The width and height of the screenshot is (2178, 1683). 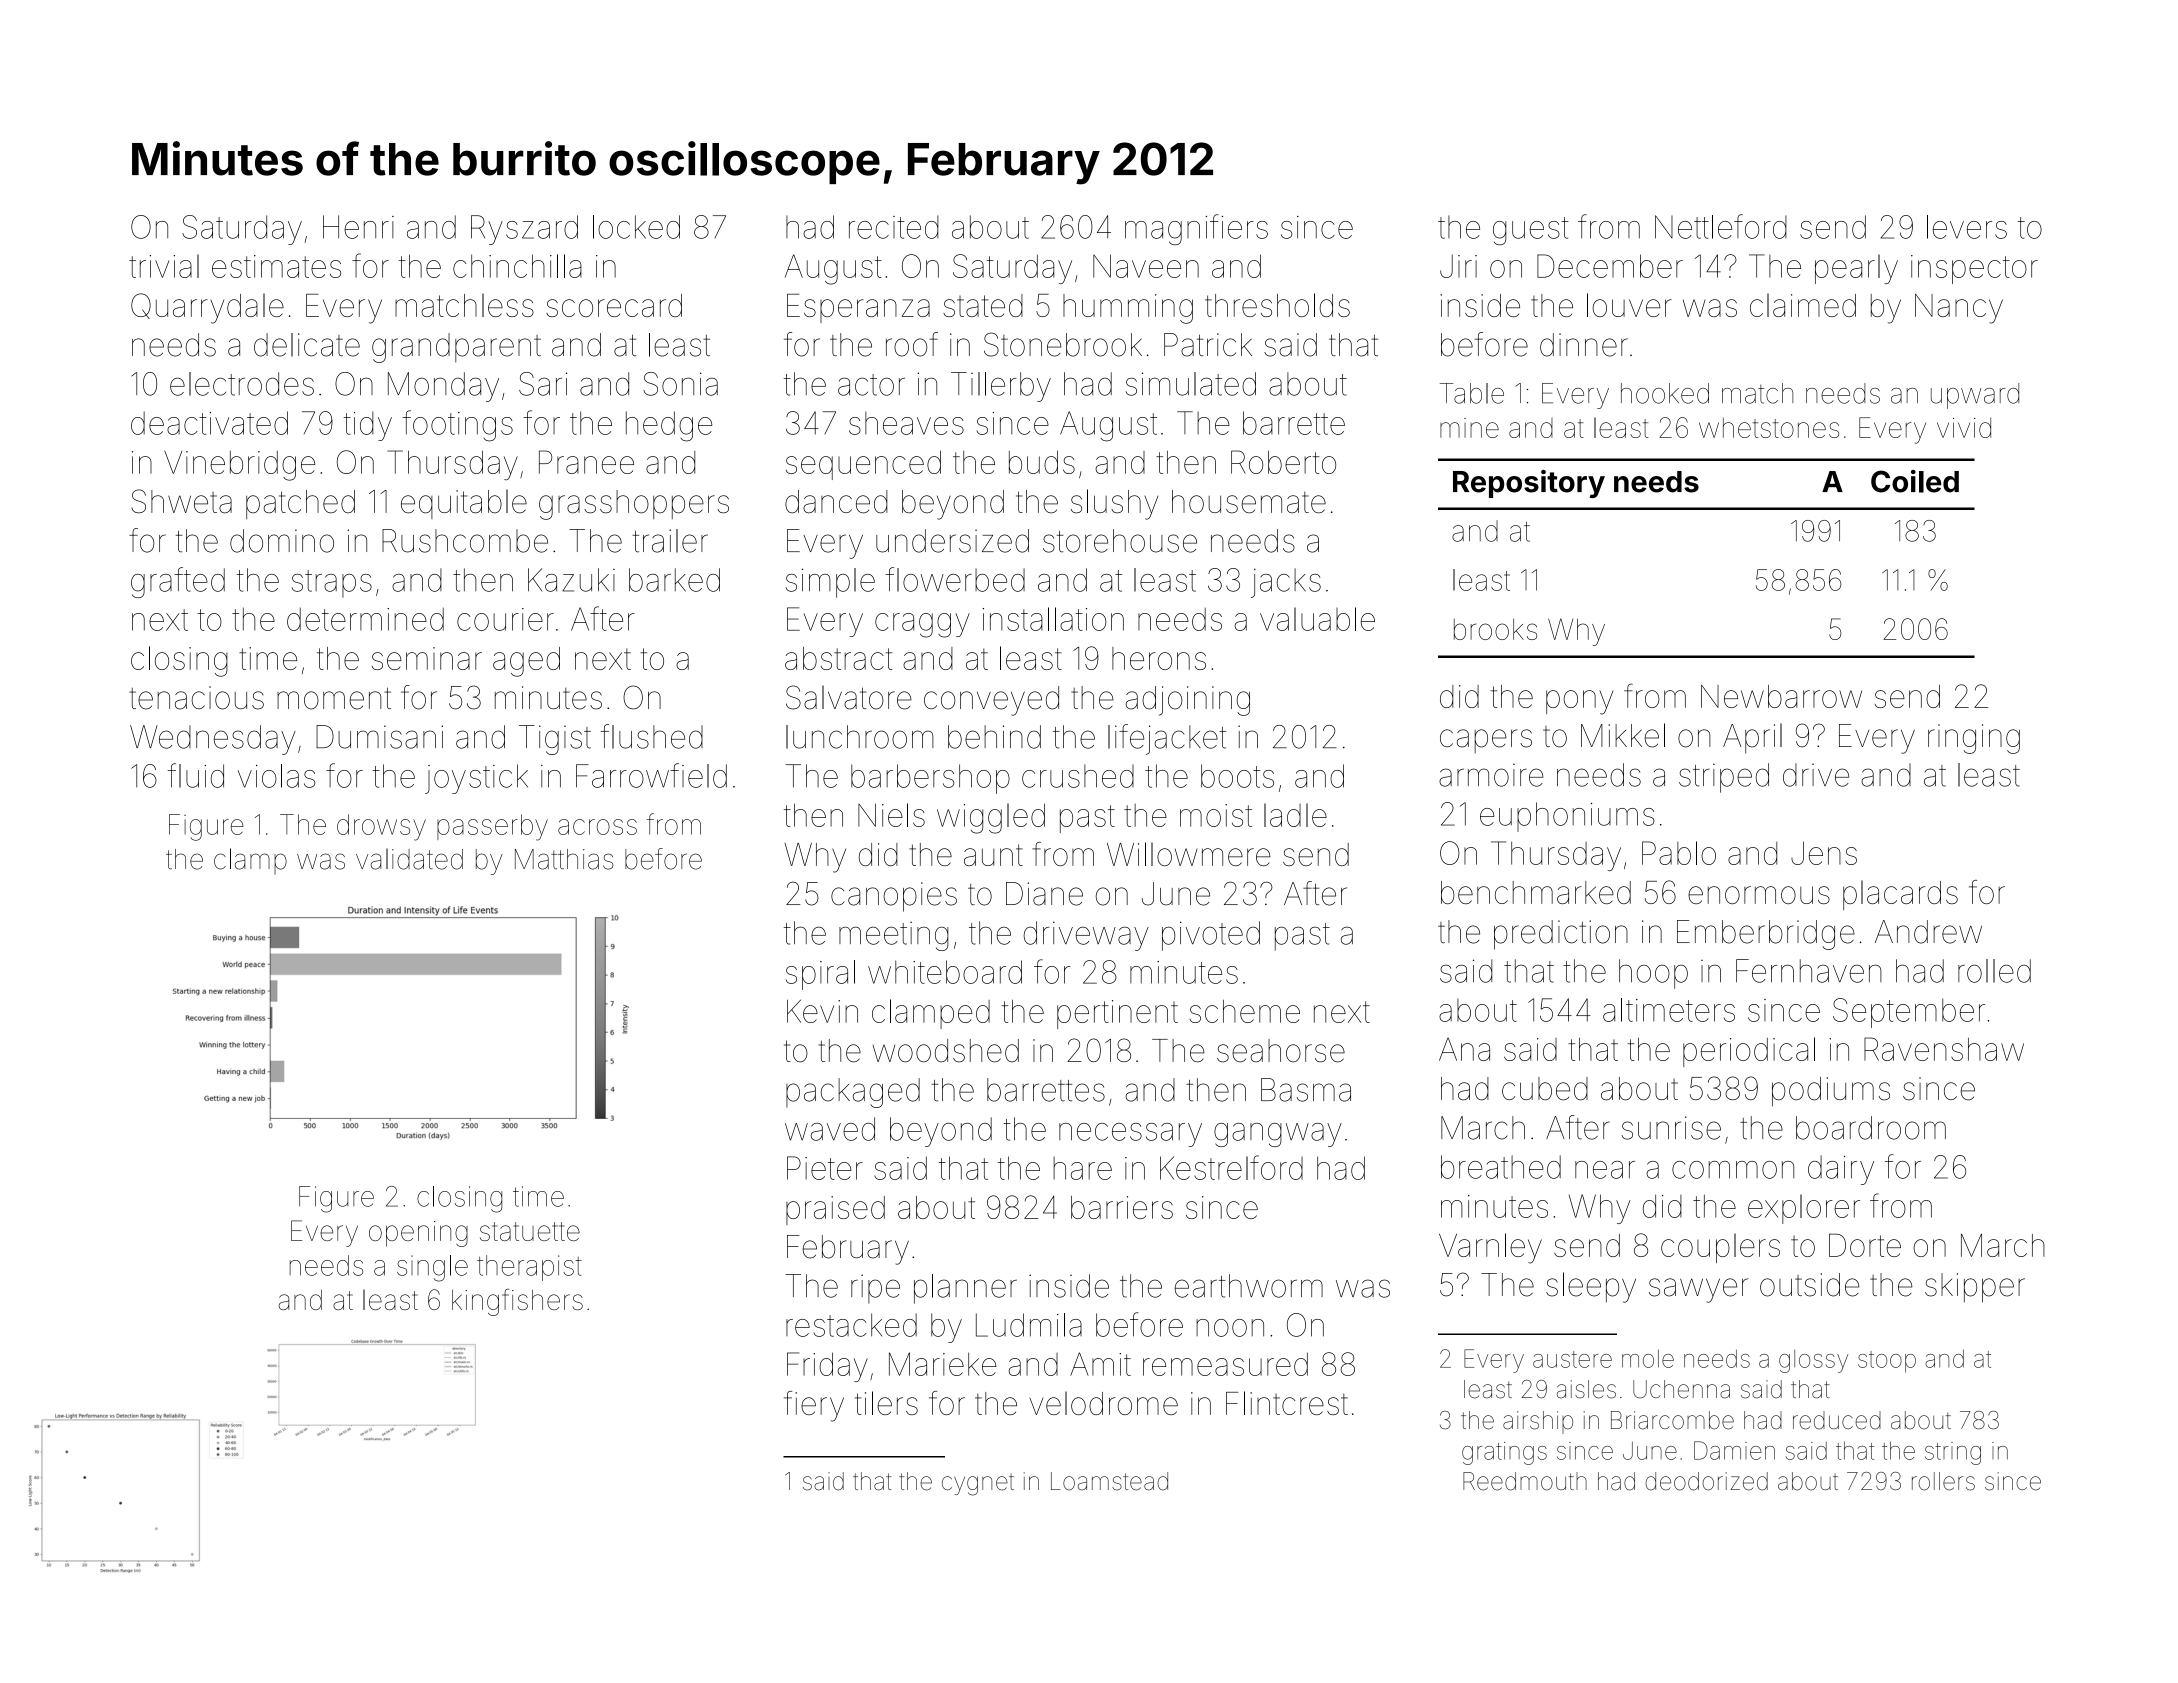 What do you see at coordinates (1900, 895) in the screenshot?
I see `placards` at bounding box center [1900, 895].
